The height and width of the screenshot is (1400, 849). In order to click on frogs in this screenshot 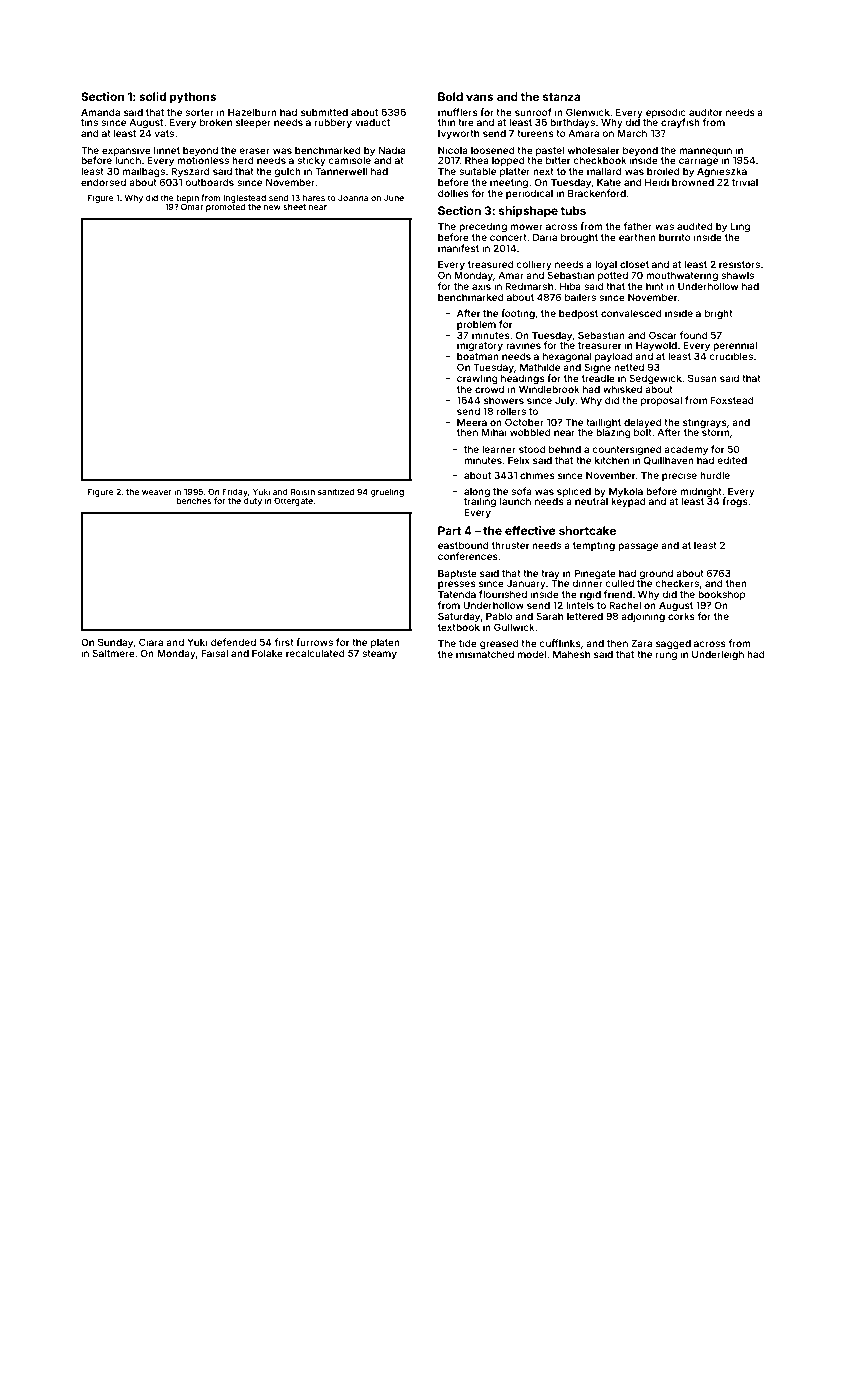, I will do `click(735, 502)`.
